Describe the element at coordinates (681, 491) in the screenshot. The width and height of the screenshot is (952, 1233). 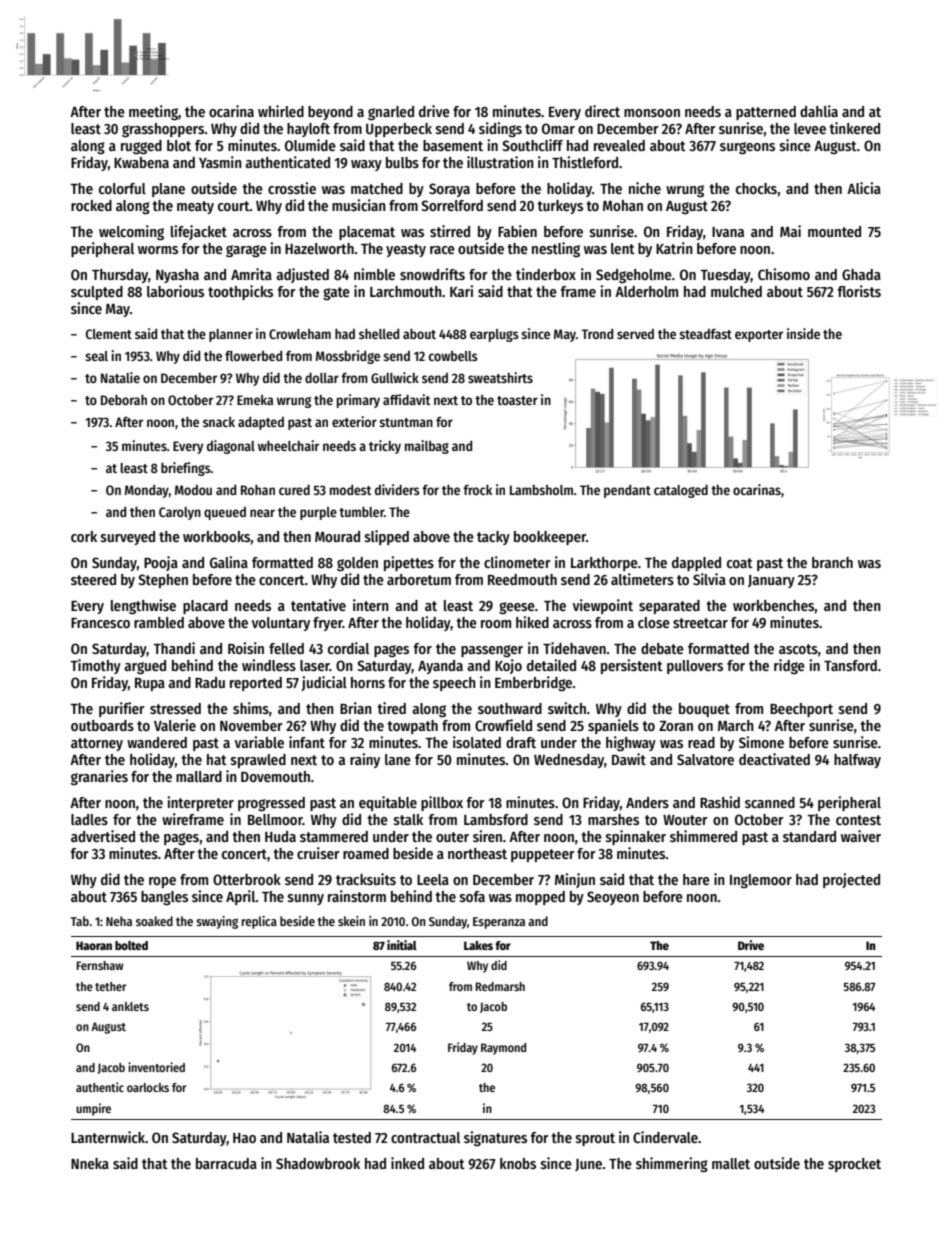
I see `cataloged` at that location.
